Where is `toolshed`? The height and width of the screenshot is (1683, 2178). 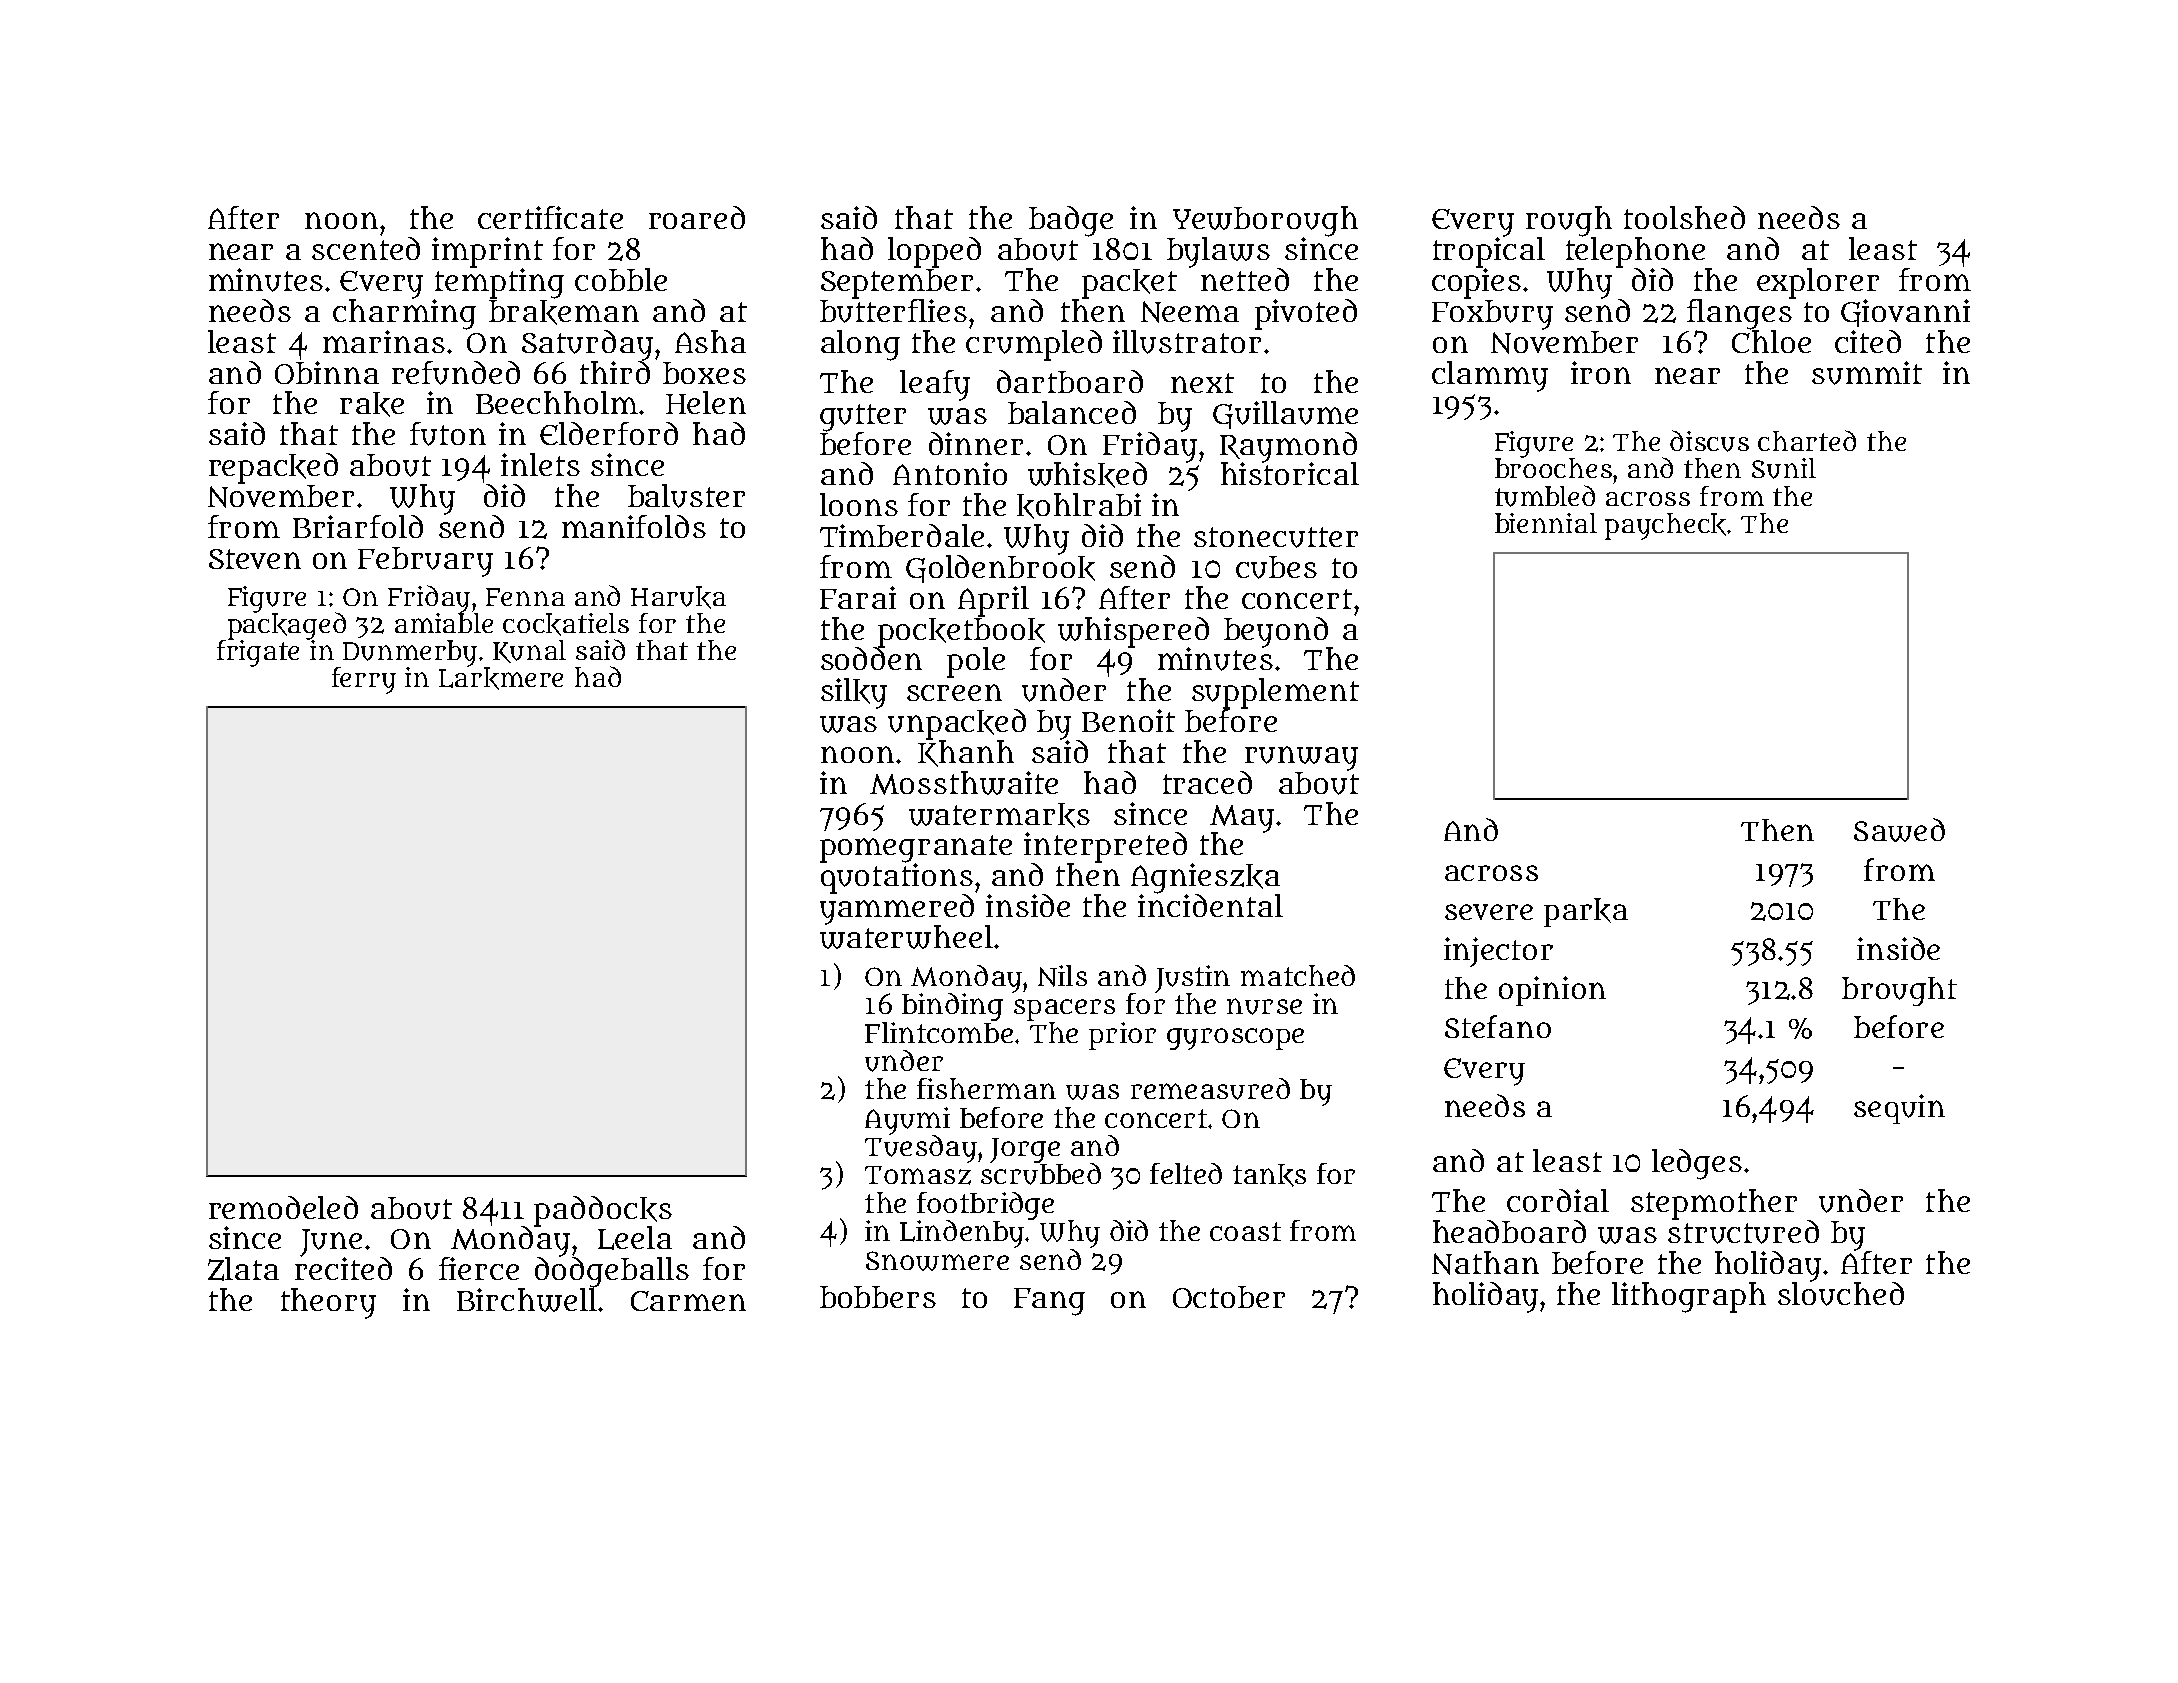 toolshed is located at coordinates (1684, 217).
